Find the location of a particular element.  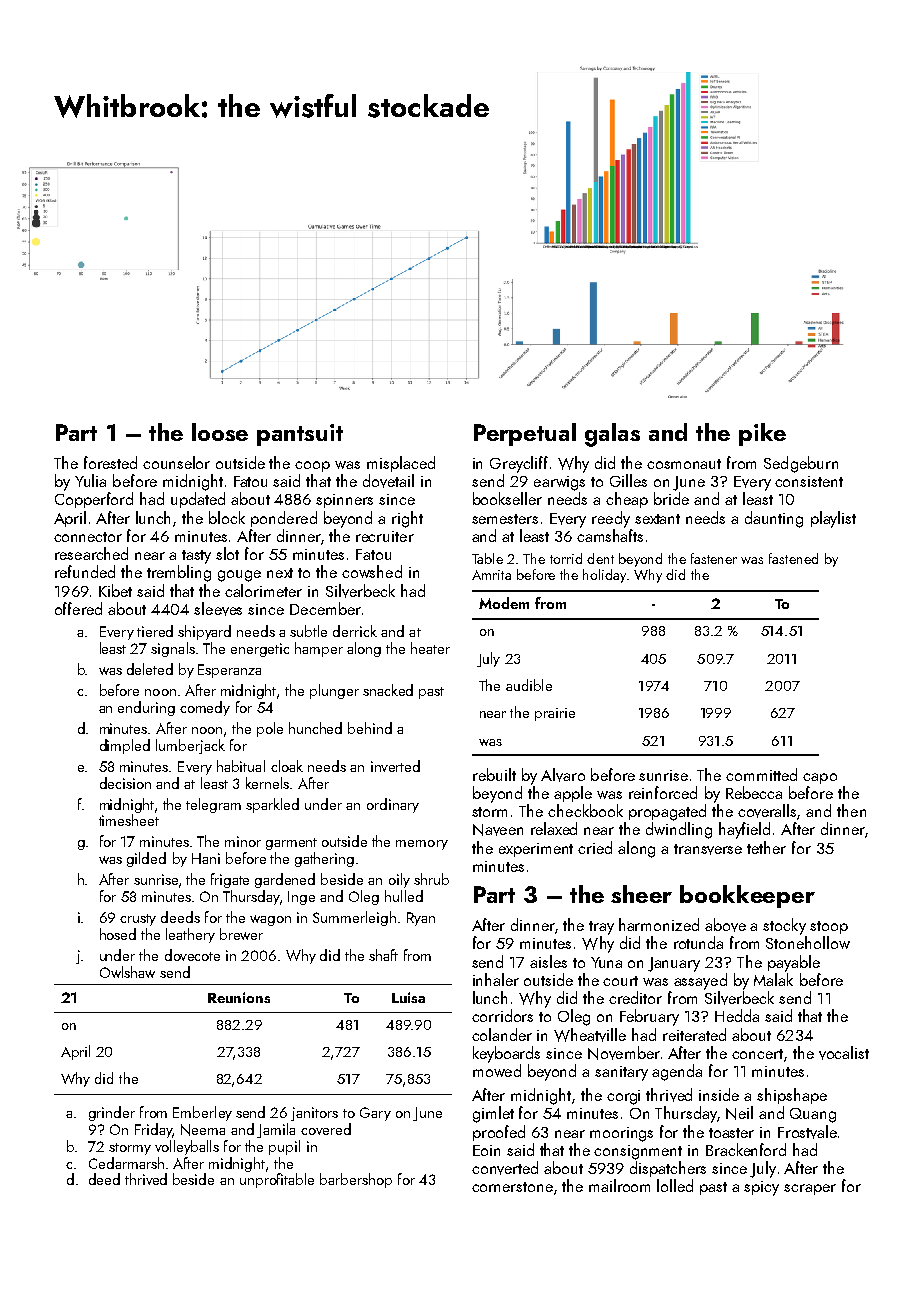

deleted is located at coordinates (150, 669).
